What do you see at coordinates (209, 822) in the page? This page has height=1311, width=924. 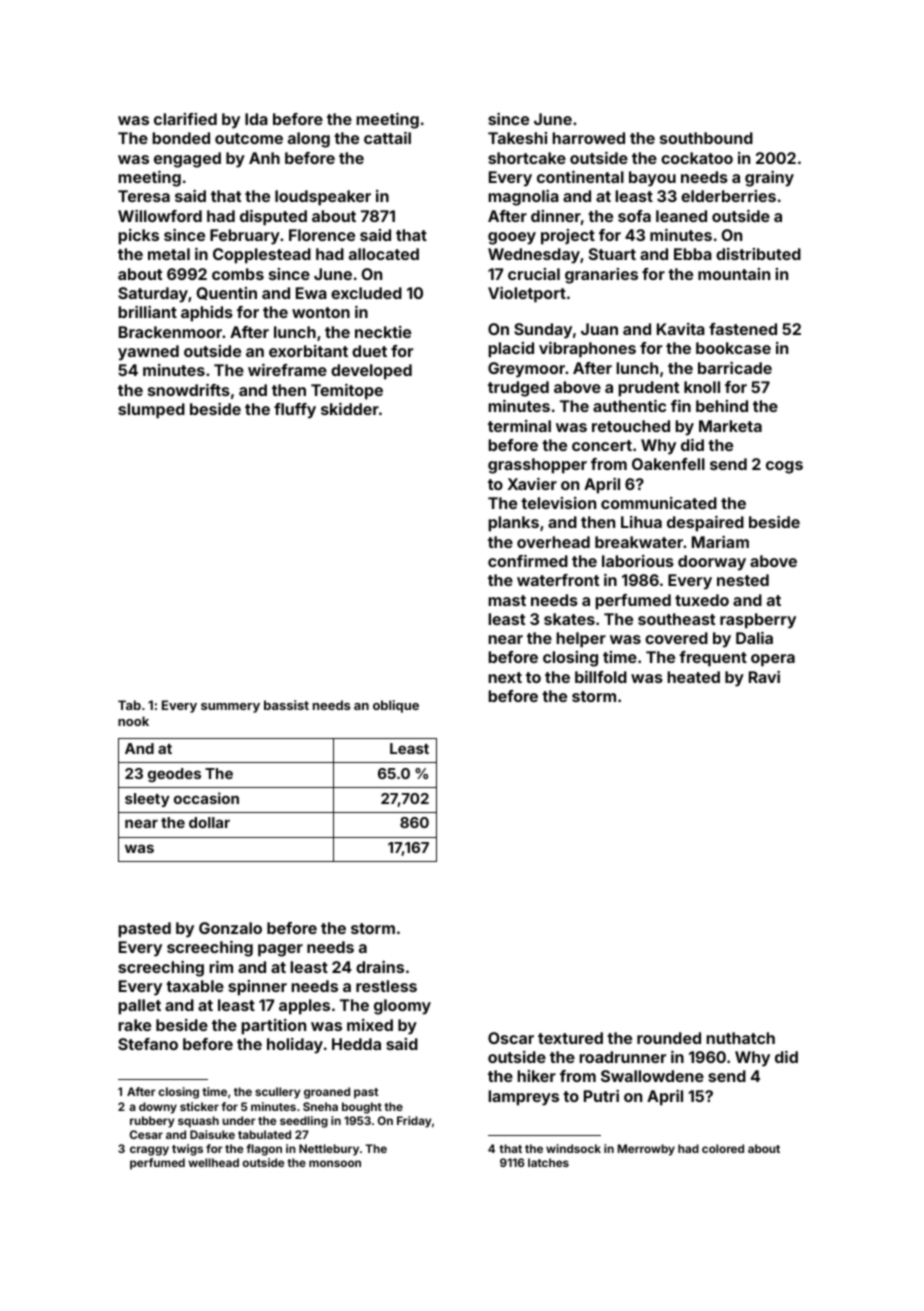 I see `dollar` at bounding box center [209, 822].
